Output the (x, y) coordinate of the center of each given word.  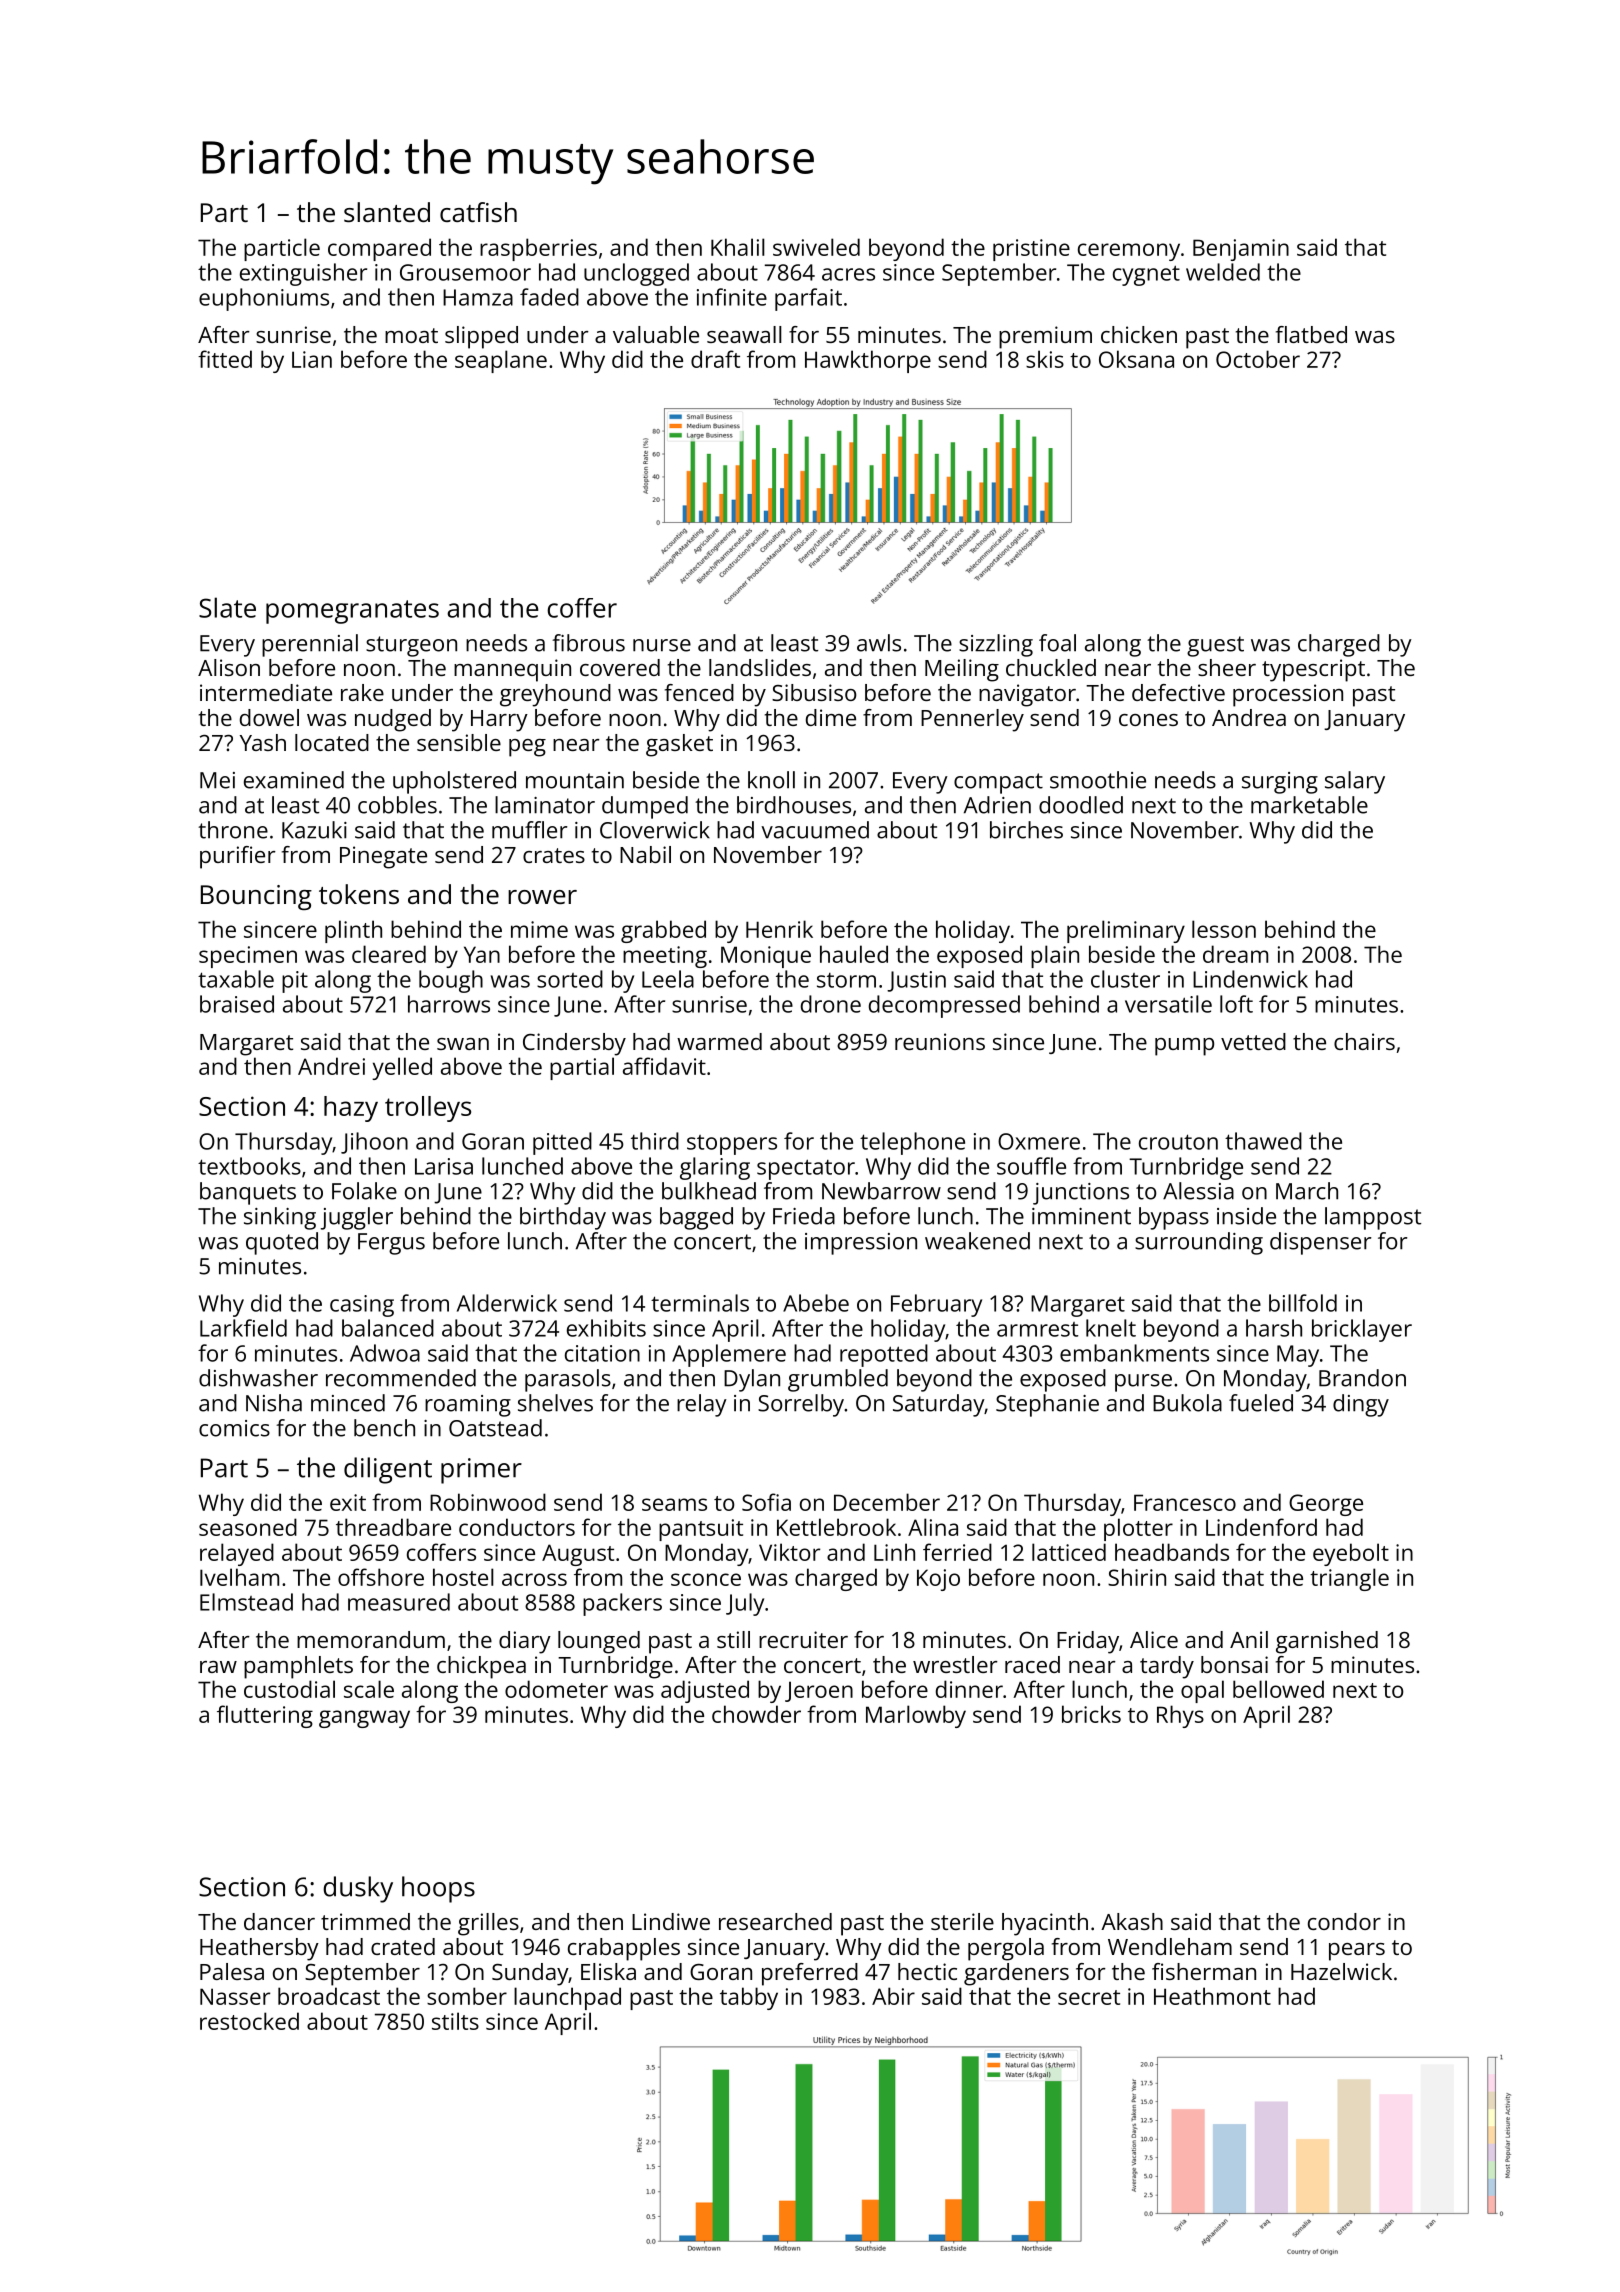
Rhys (1180, 1716)
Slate (227, 607)
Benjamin (1241, 250)
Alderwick (507, 1303)
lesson (1224, 929)
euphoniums (264, 299)
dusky (358, 1889)
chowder (756, 1714)
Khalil (738, 247)
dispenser (1320, 1243)
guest (1215, 646)
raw (218, 1667)
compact (998, 783)
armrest (1037, 1329)
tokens (359, 894)
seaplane (501, 361)
